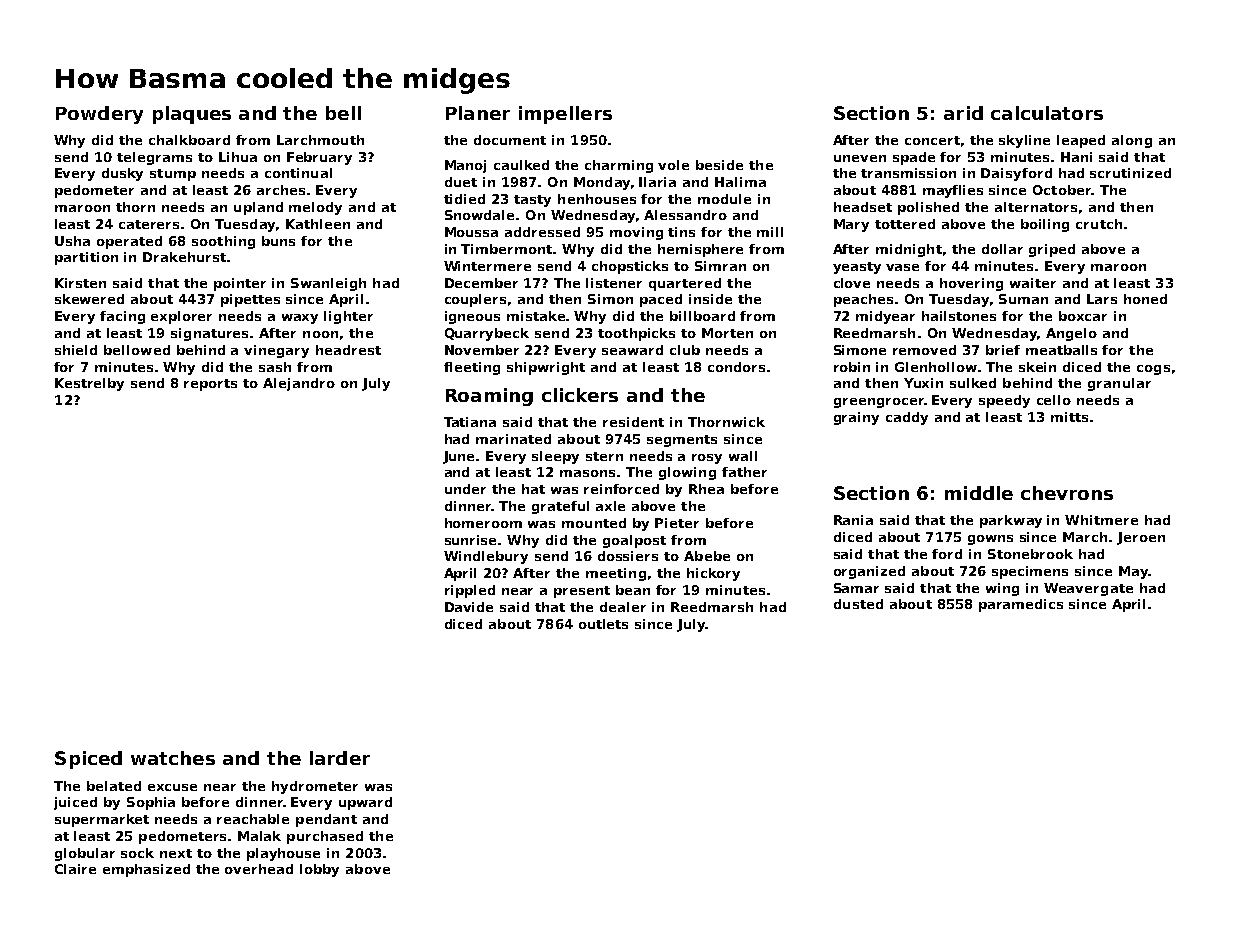 This document has width=1233, height=952. Describe the element at coordinates (1099, 224) in the document. I see `crutch` at that location.
